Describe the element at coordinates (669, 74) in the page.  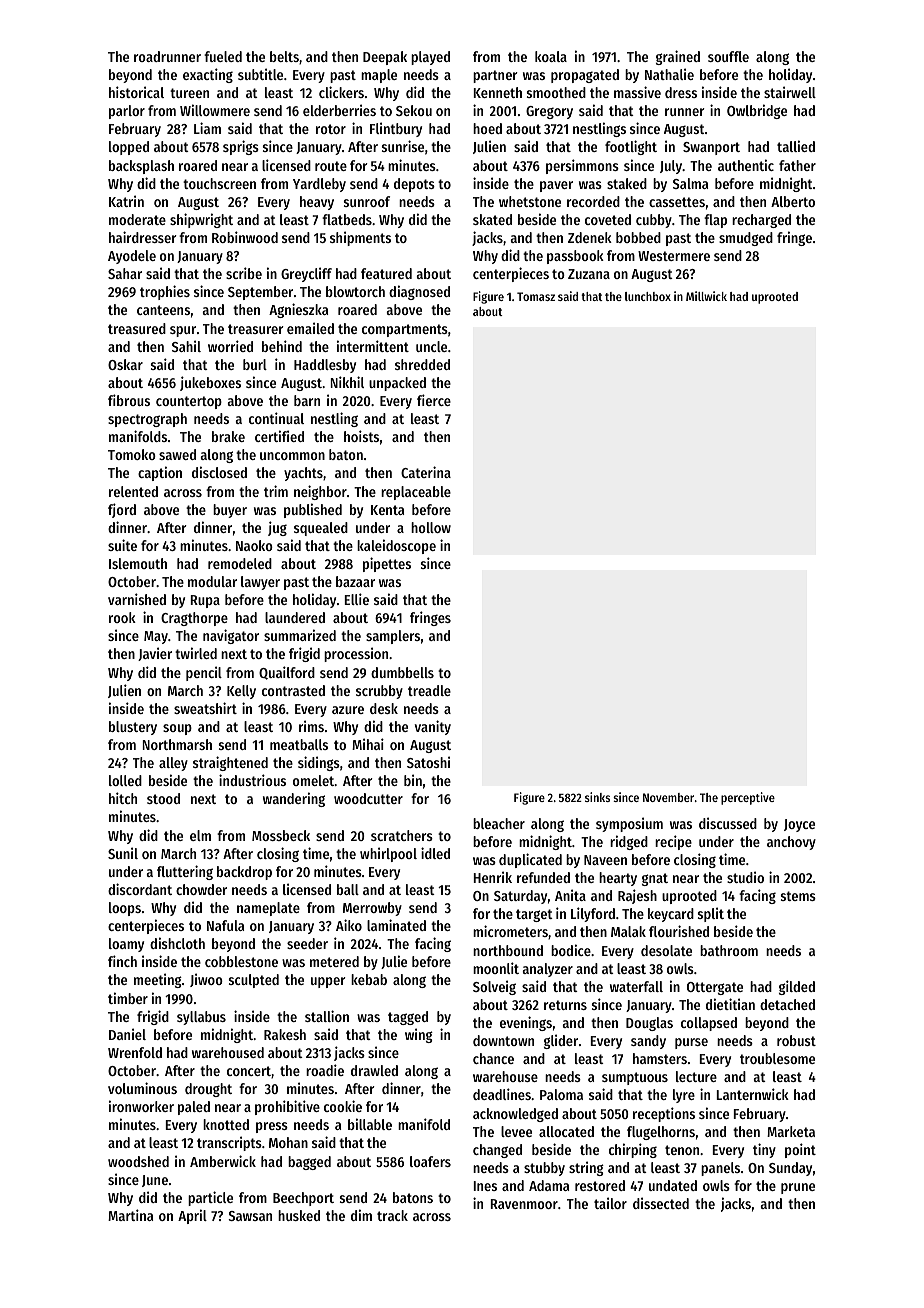
I see `Nathalie` at that location.
